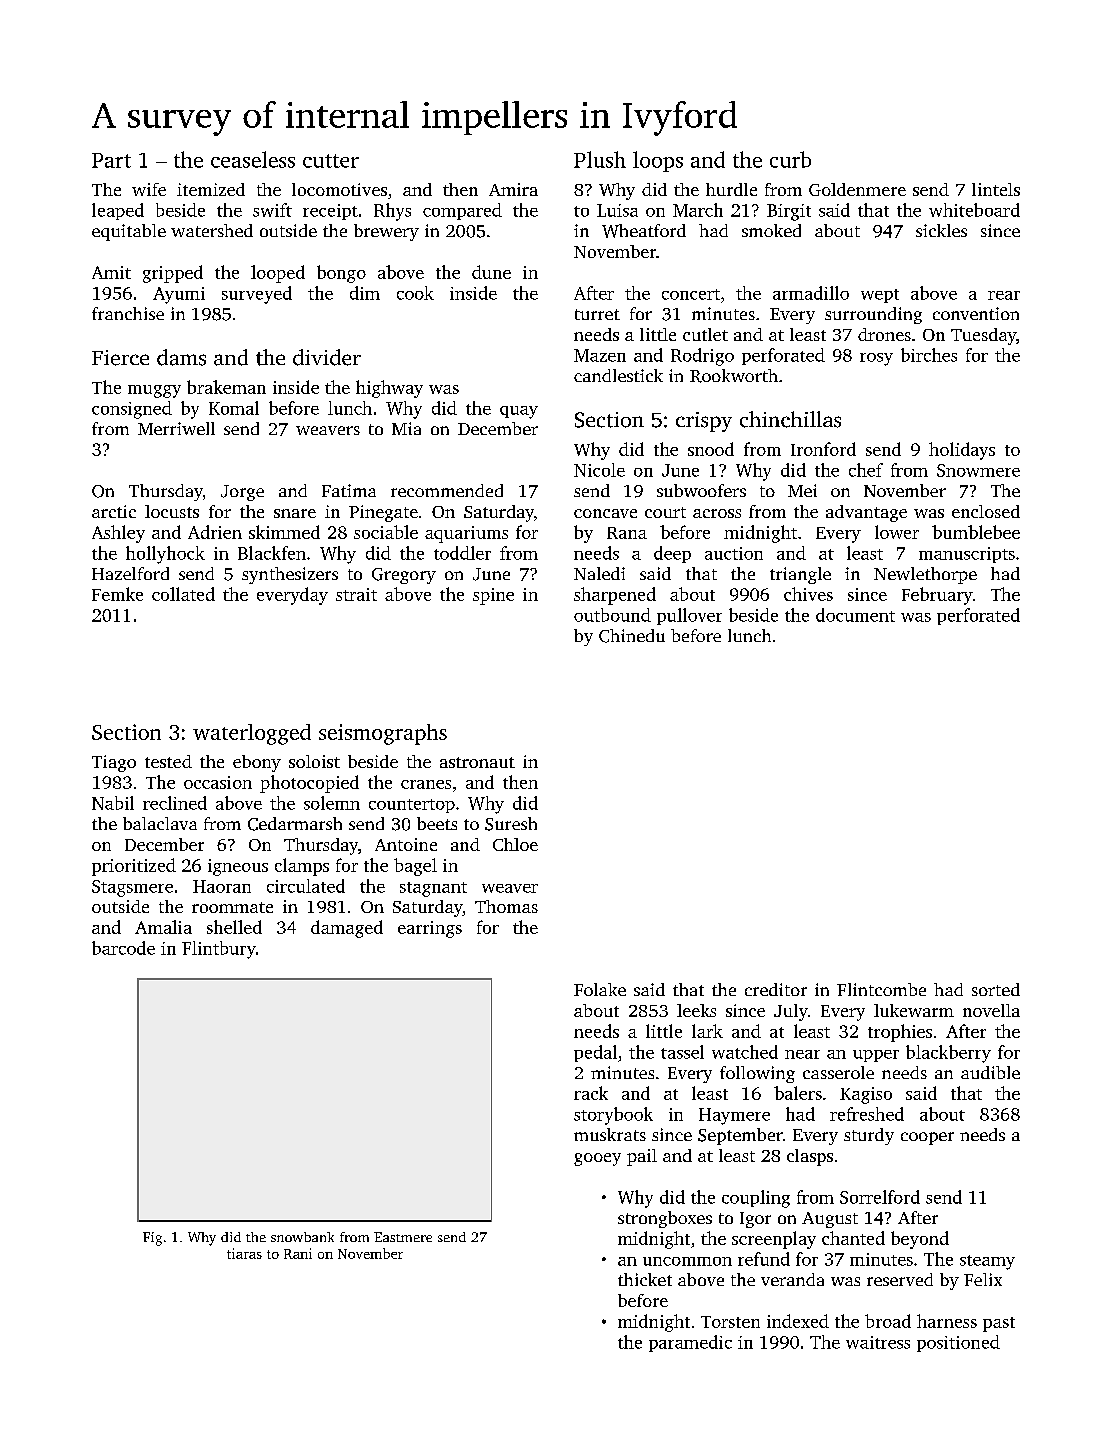 This screenshot has height=1439, width=1112. What do you see at coordinates (937, 596) in the screenshot?
I see `February` at bounding box center [937, 596].
